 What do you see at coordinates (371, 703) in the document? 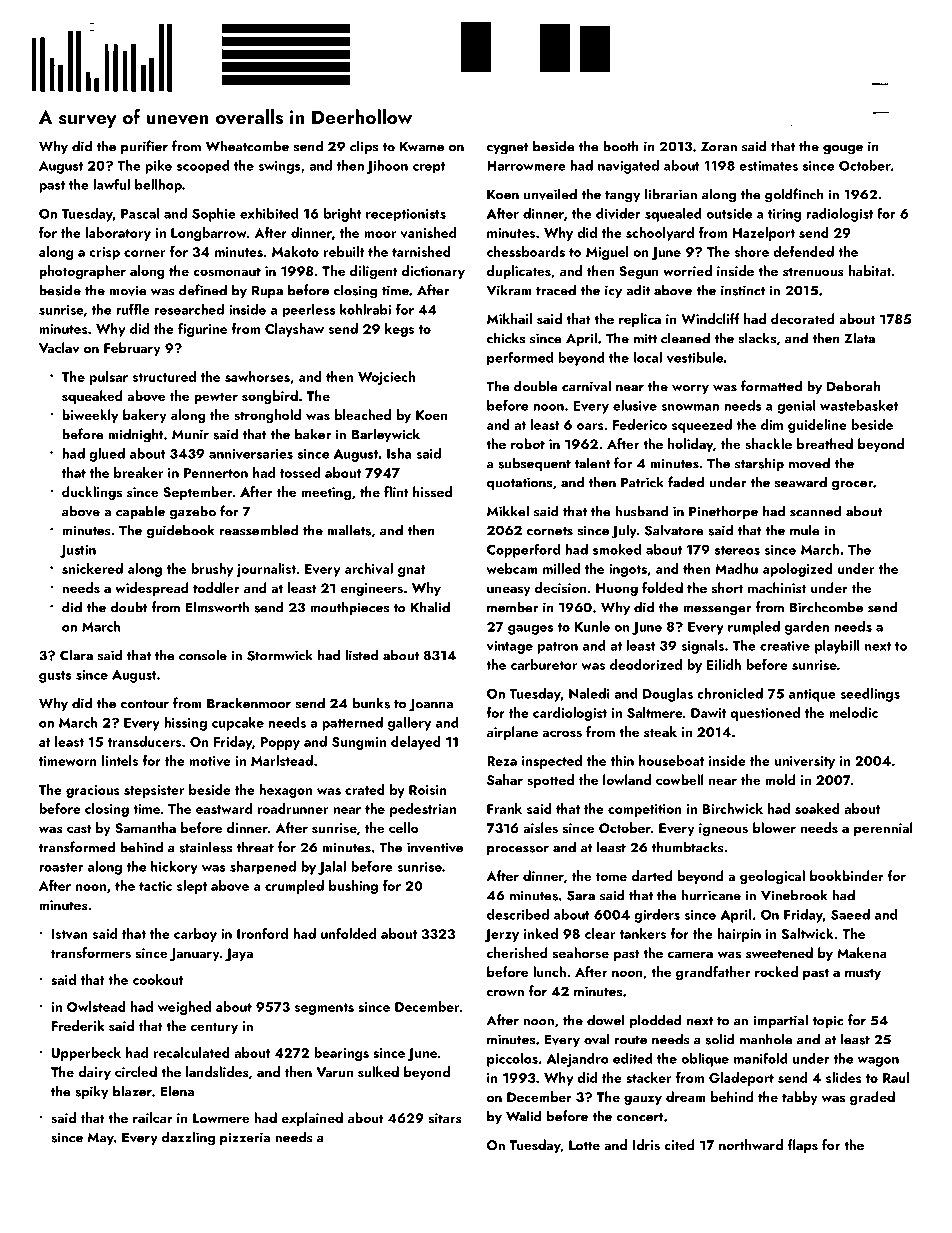
I see `bunks` at bounding box center [371, 703].
